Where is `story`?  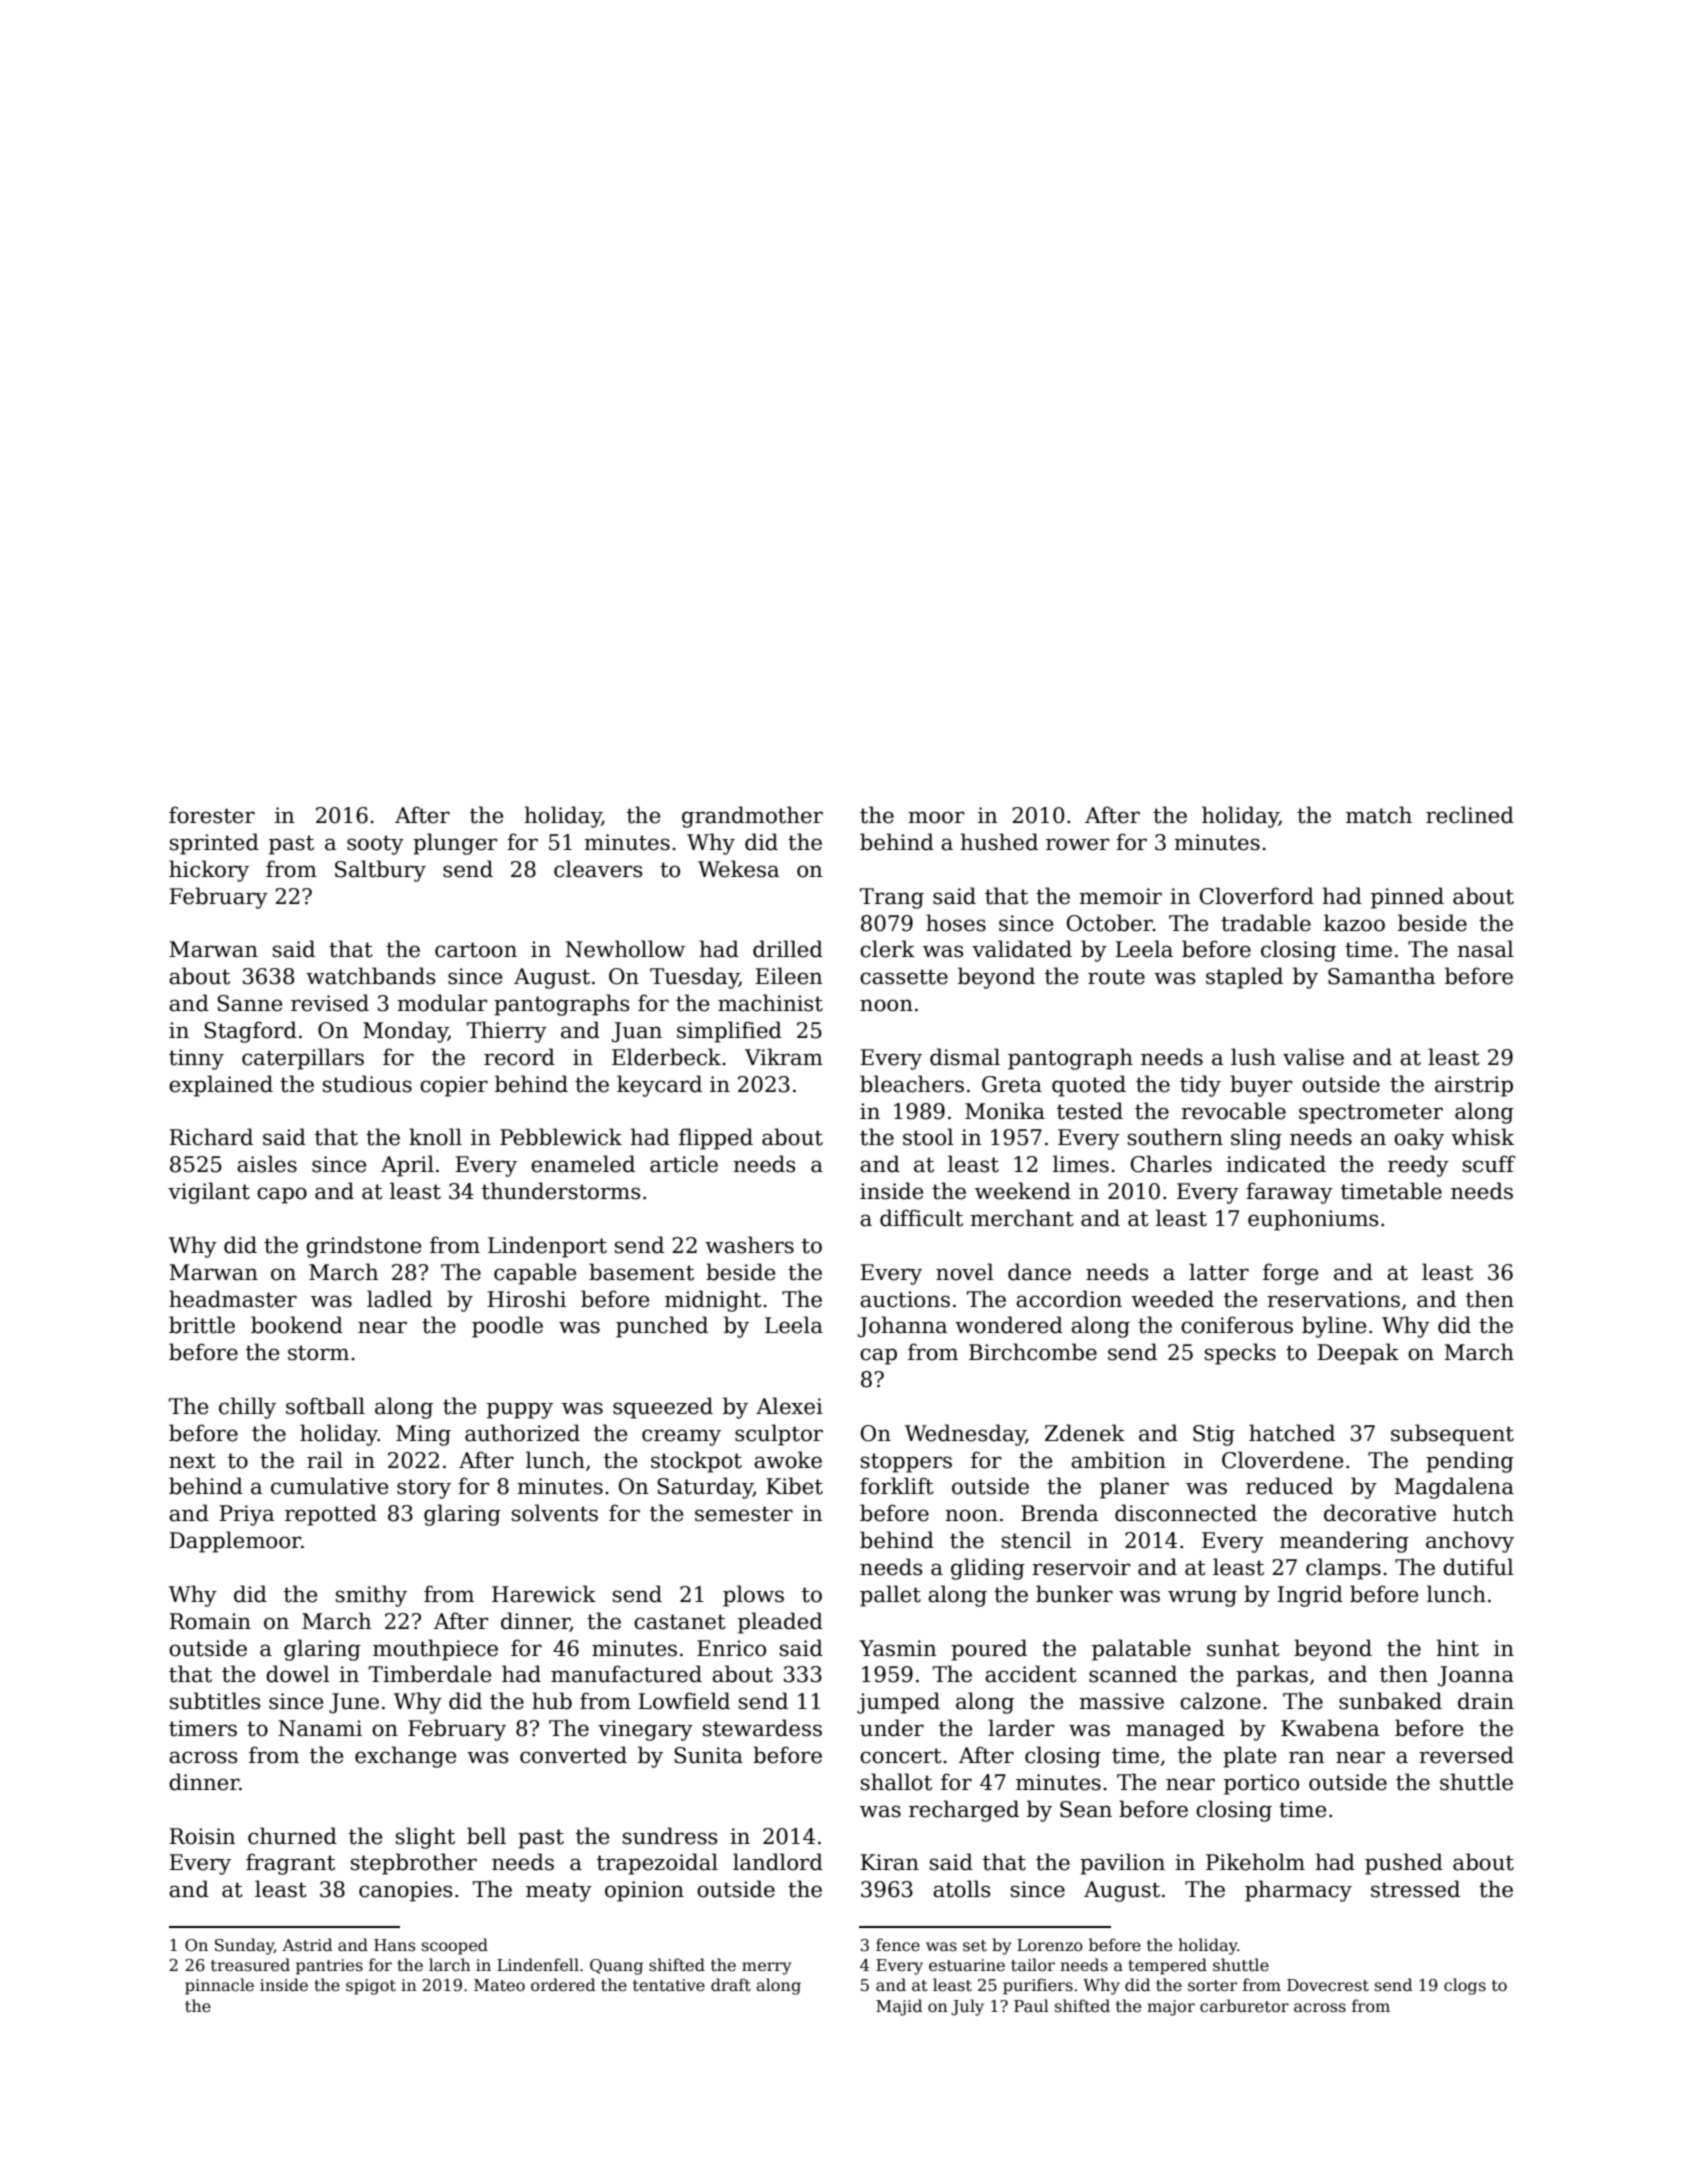 story is located at coordinates (424, 1489).
